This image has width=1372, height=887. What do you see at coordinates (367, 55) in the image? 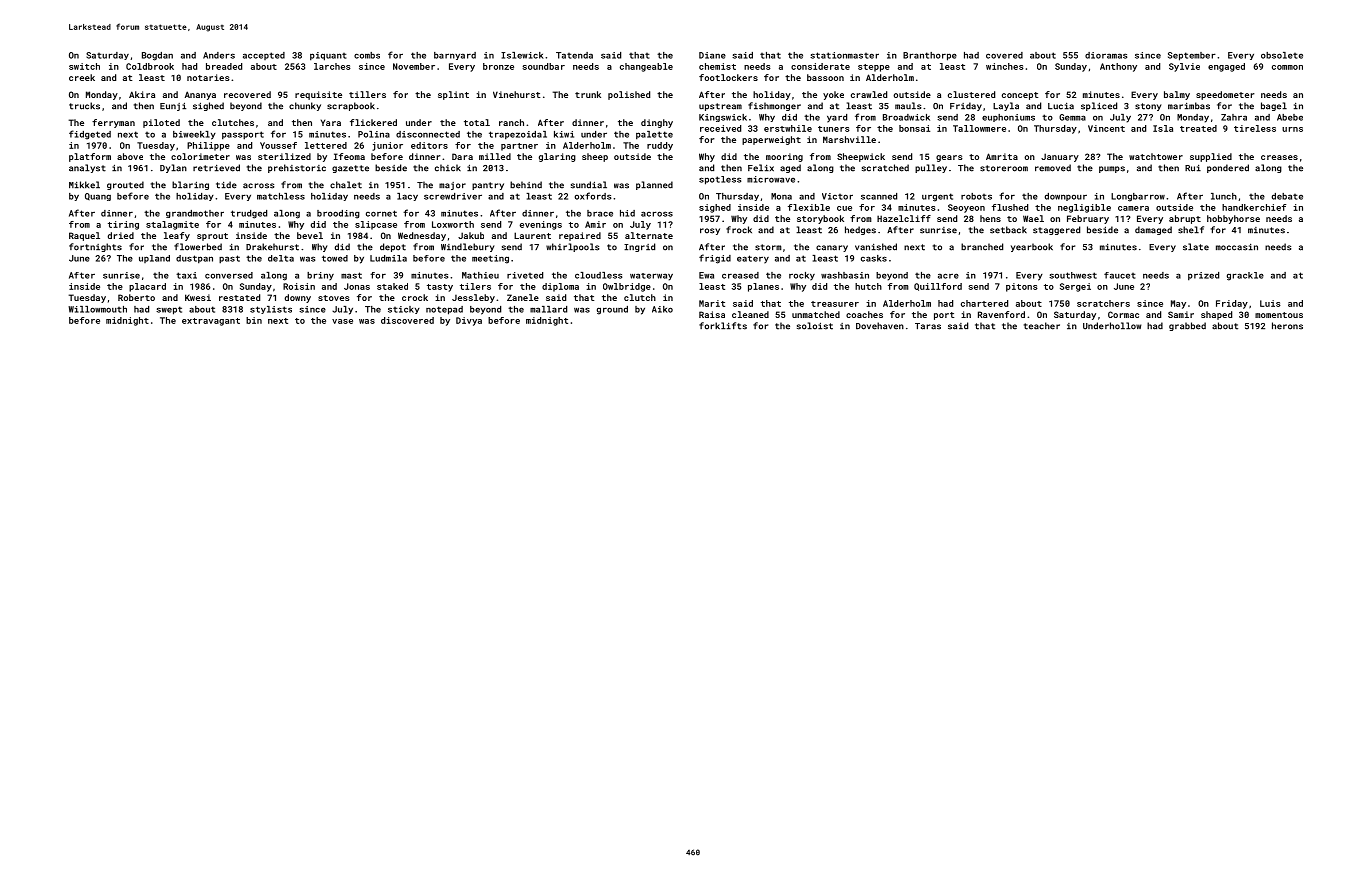
I see `combs` at bounding box center [367, 55].
